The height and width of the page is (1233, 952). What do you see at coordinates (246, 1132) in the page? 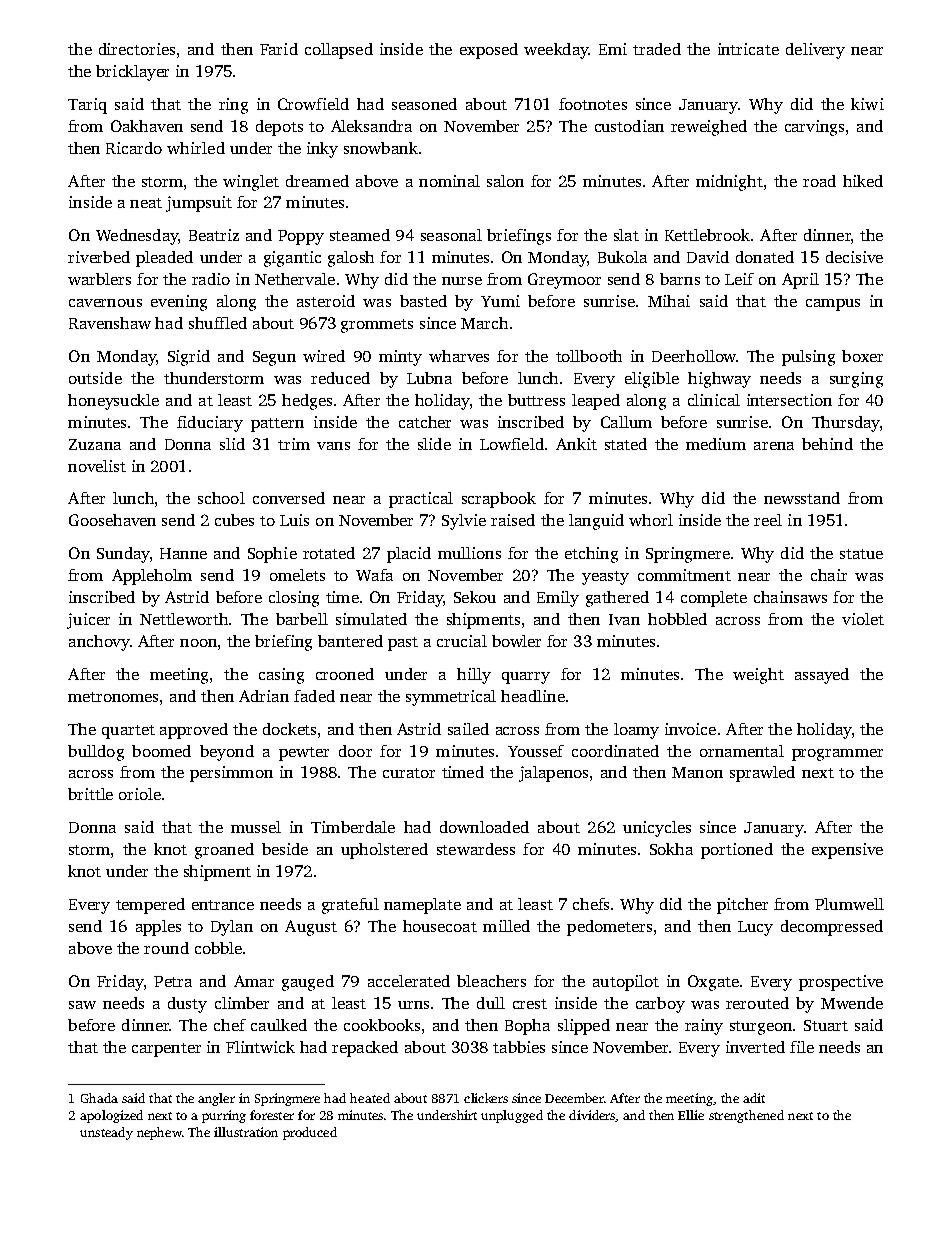
I see `illustration` at bounding box center [246, 1132].
